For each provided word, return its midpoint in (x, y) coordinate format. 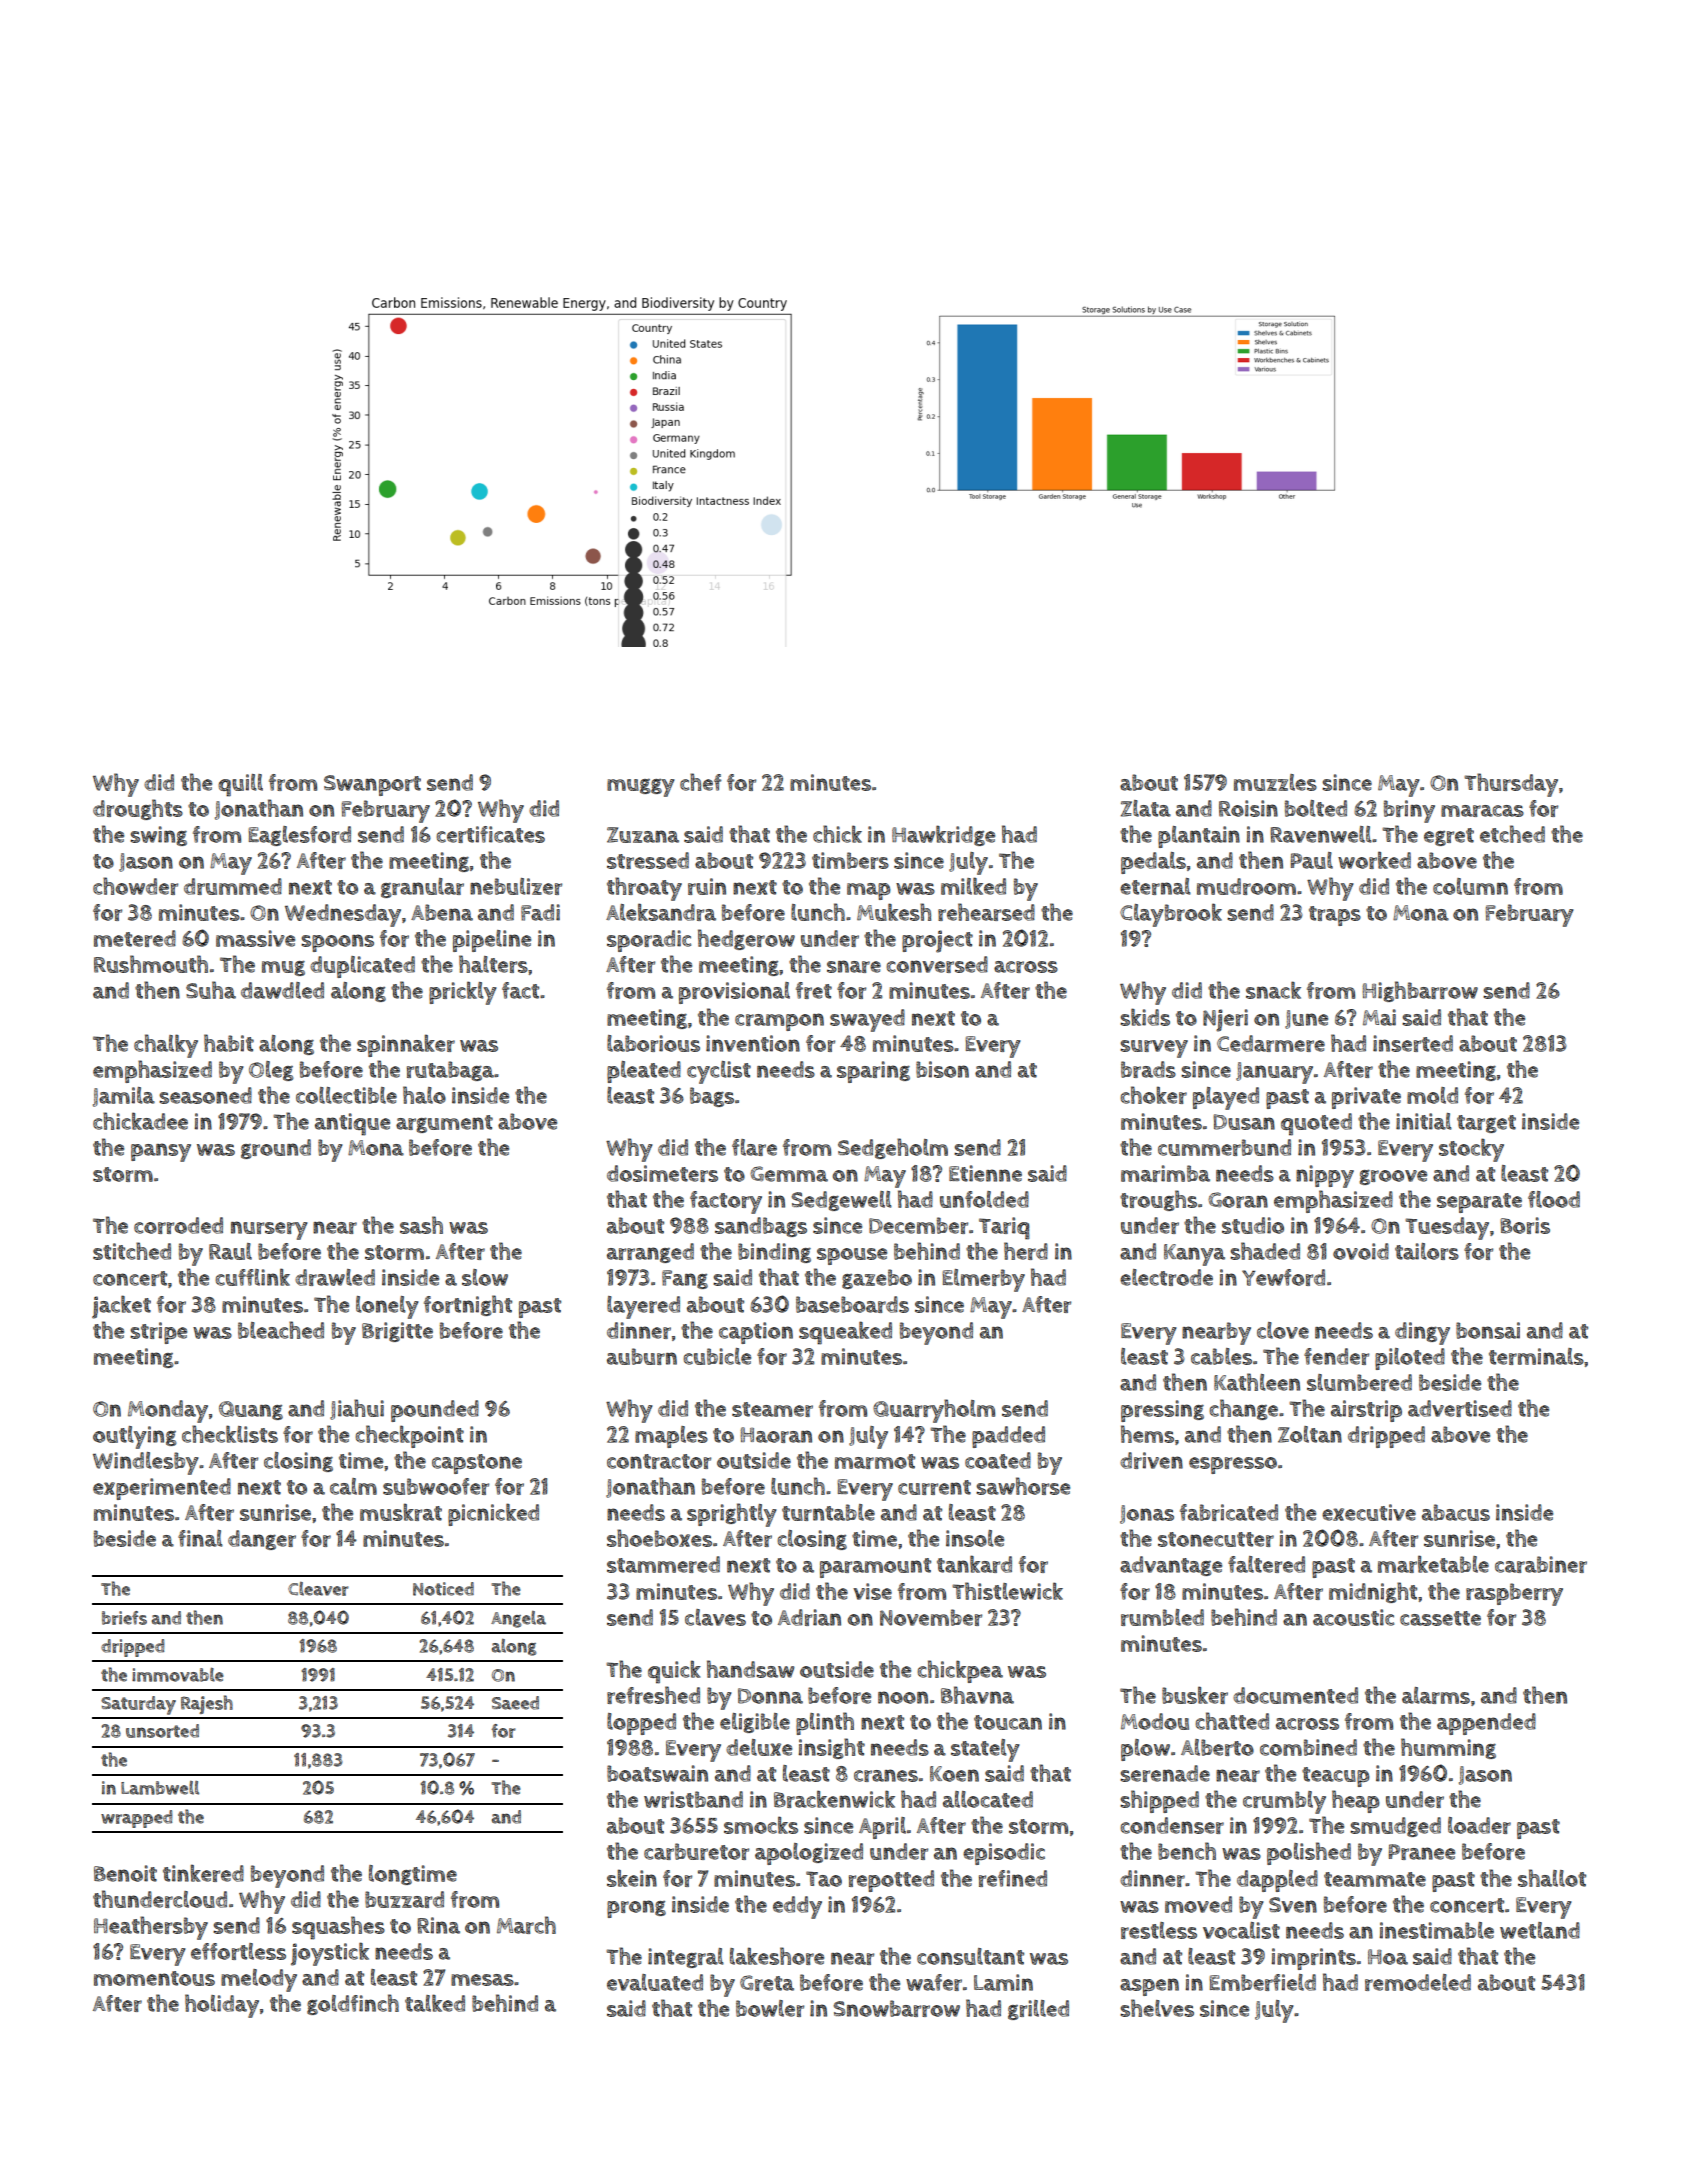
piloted (1410, 1359)
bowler (770, 2008)
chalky (166, 1046)
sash (421, 1225)
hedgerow (746, 939)
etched (1512, 834)
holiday (222, 2006)
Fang (685, 1279)
